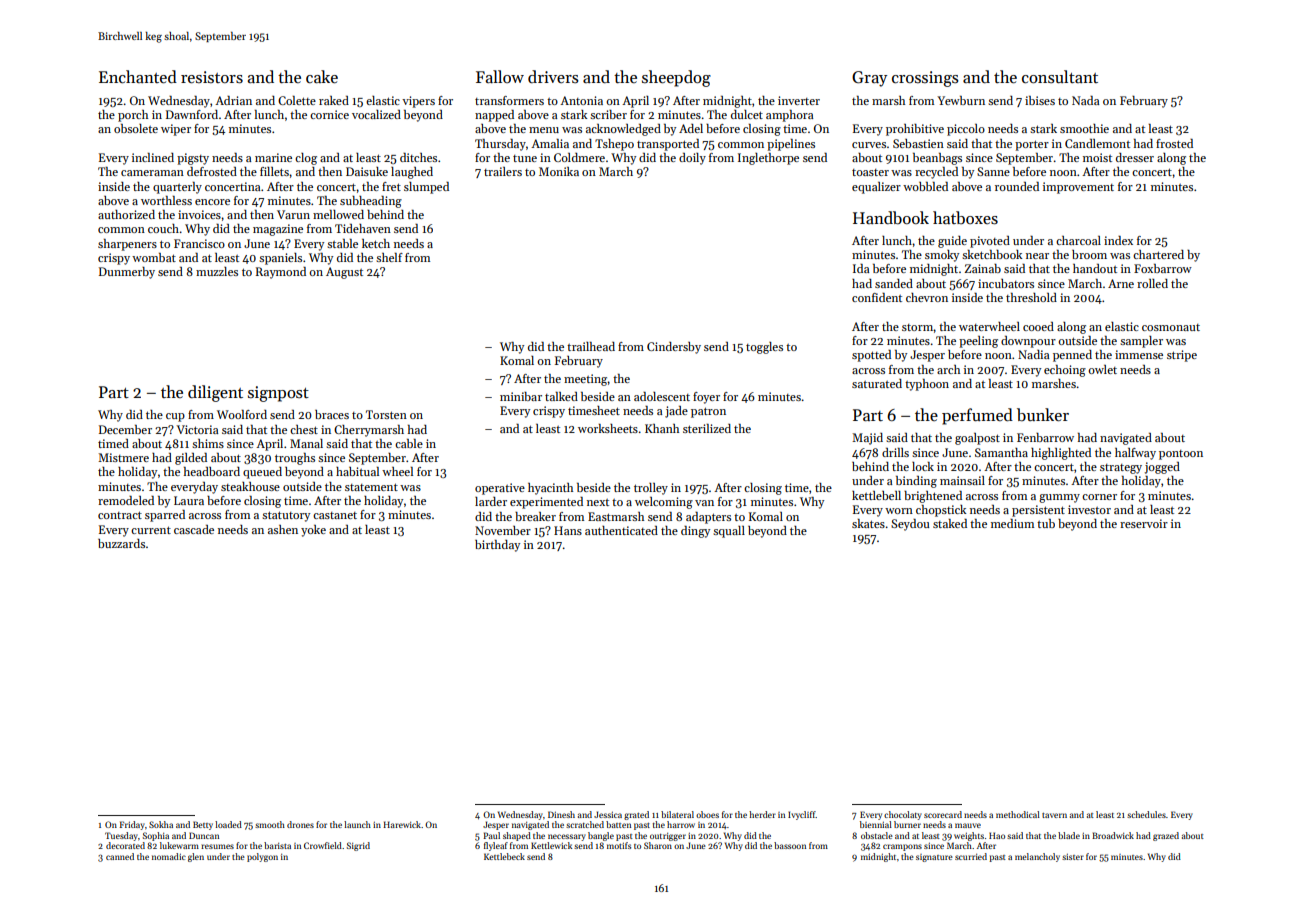 Image resolution: width=1308 pixels, height=924 pixels. Describe the element at coordinates (1135, 454) in the screenshot. I see `halfway` at that location.
